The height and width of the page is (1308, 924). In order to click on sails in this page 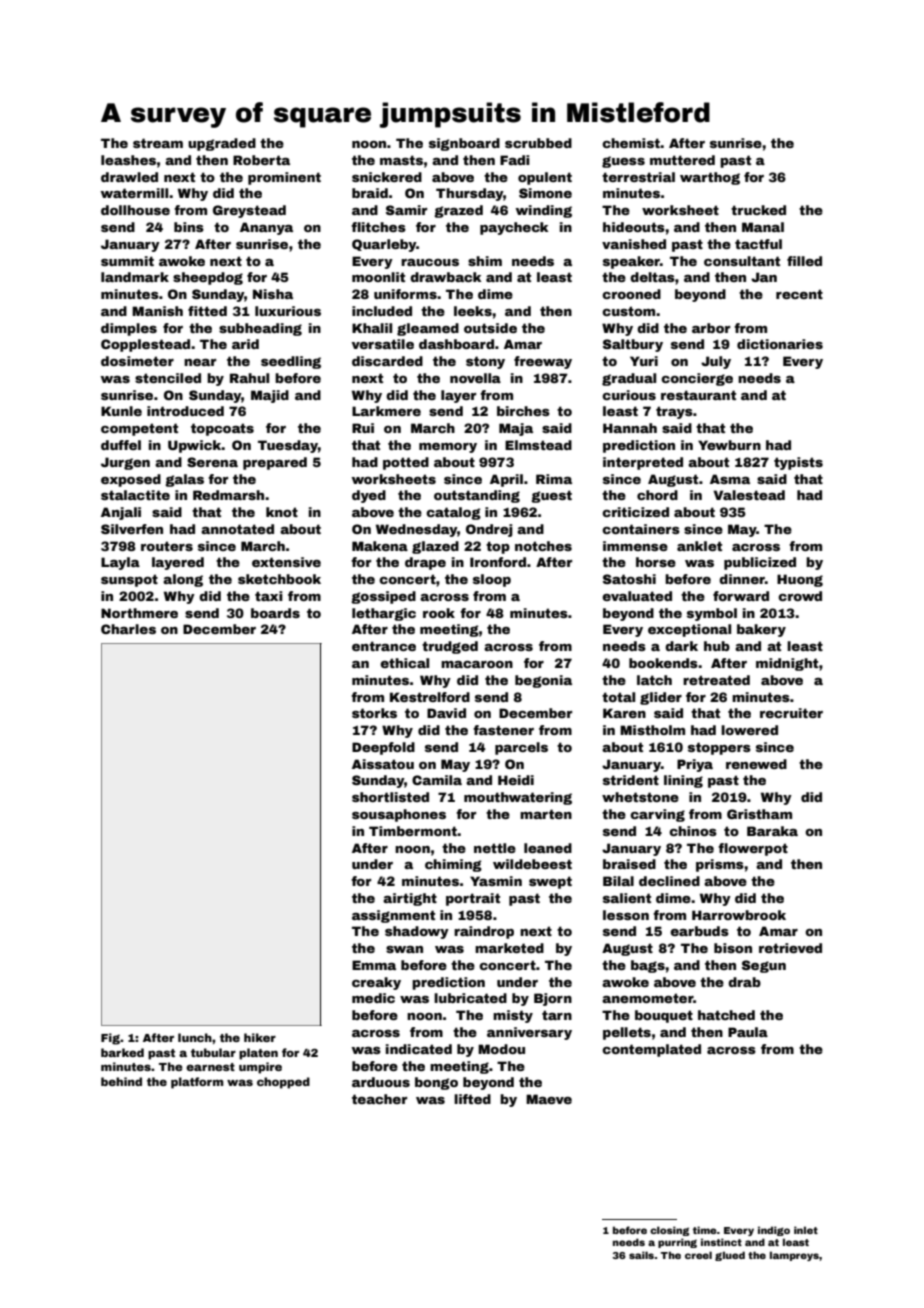, I will do `click(641, 1255)`.
